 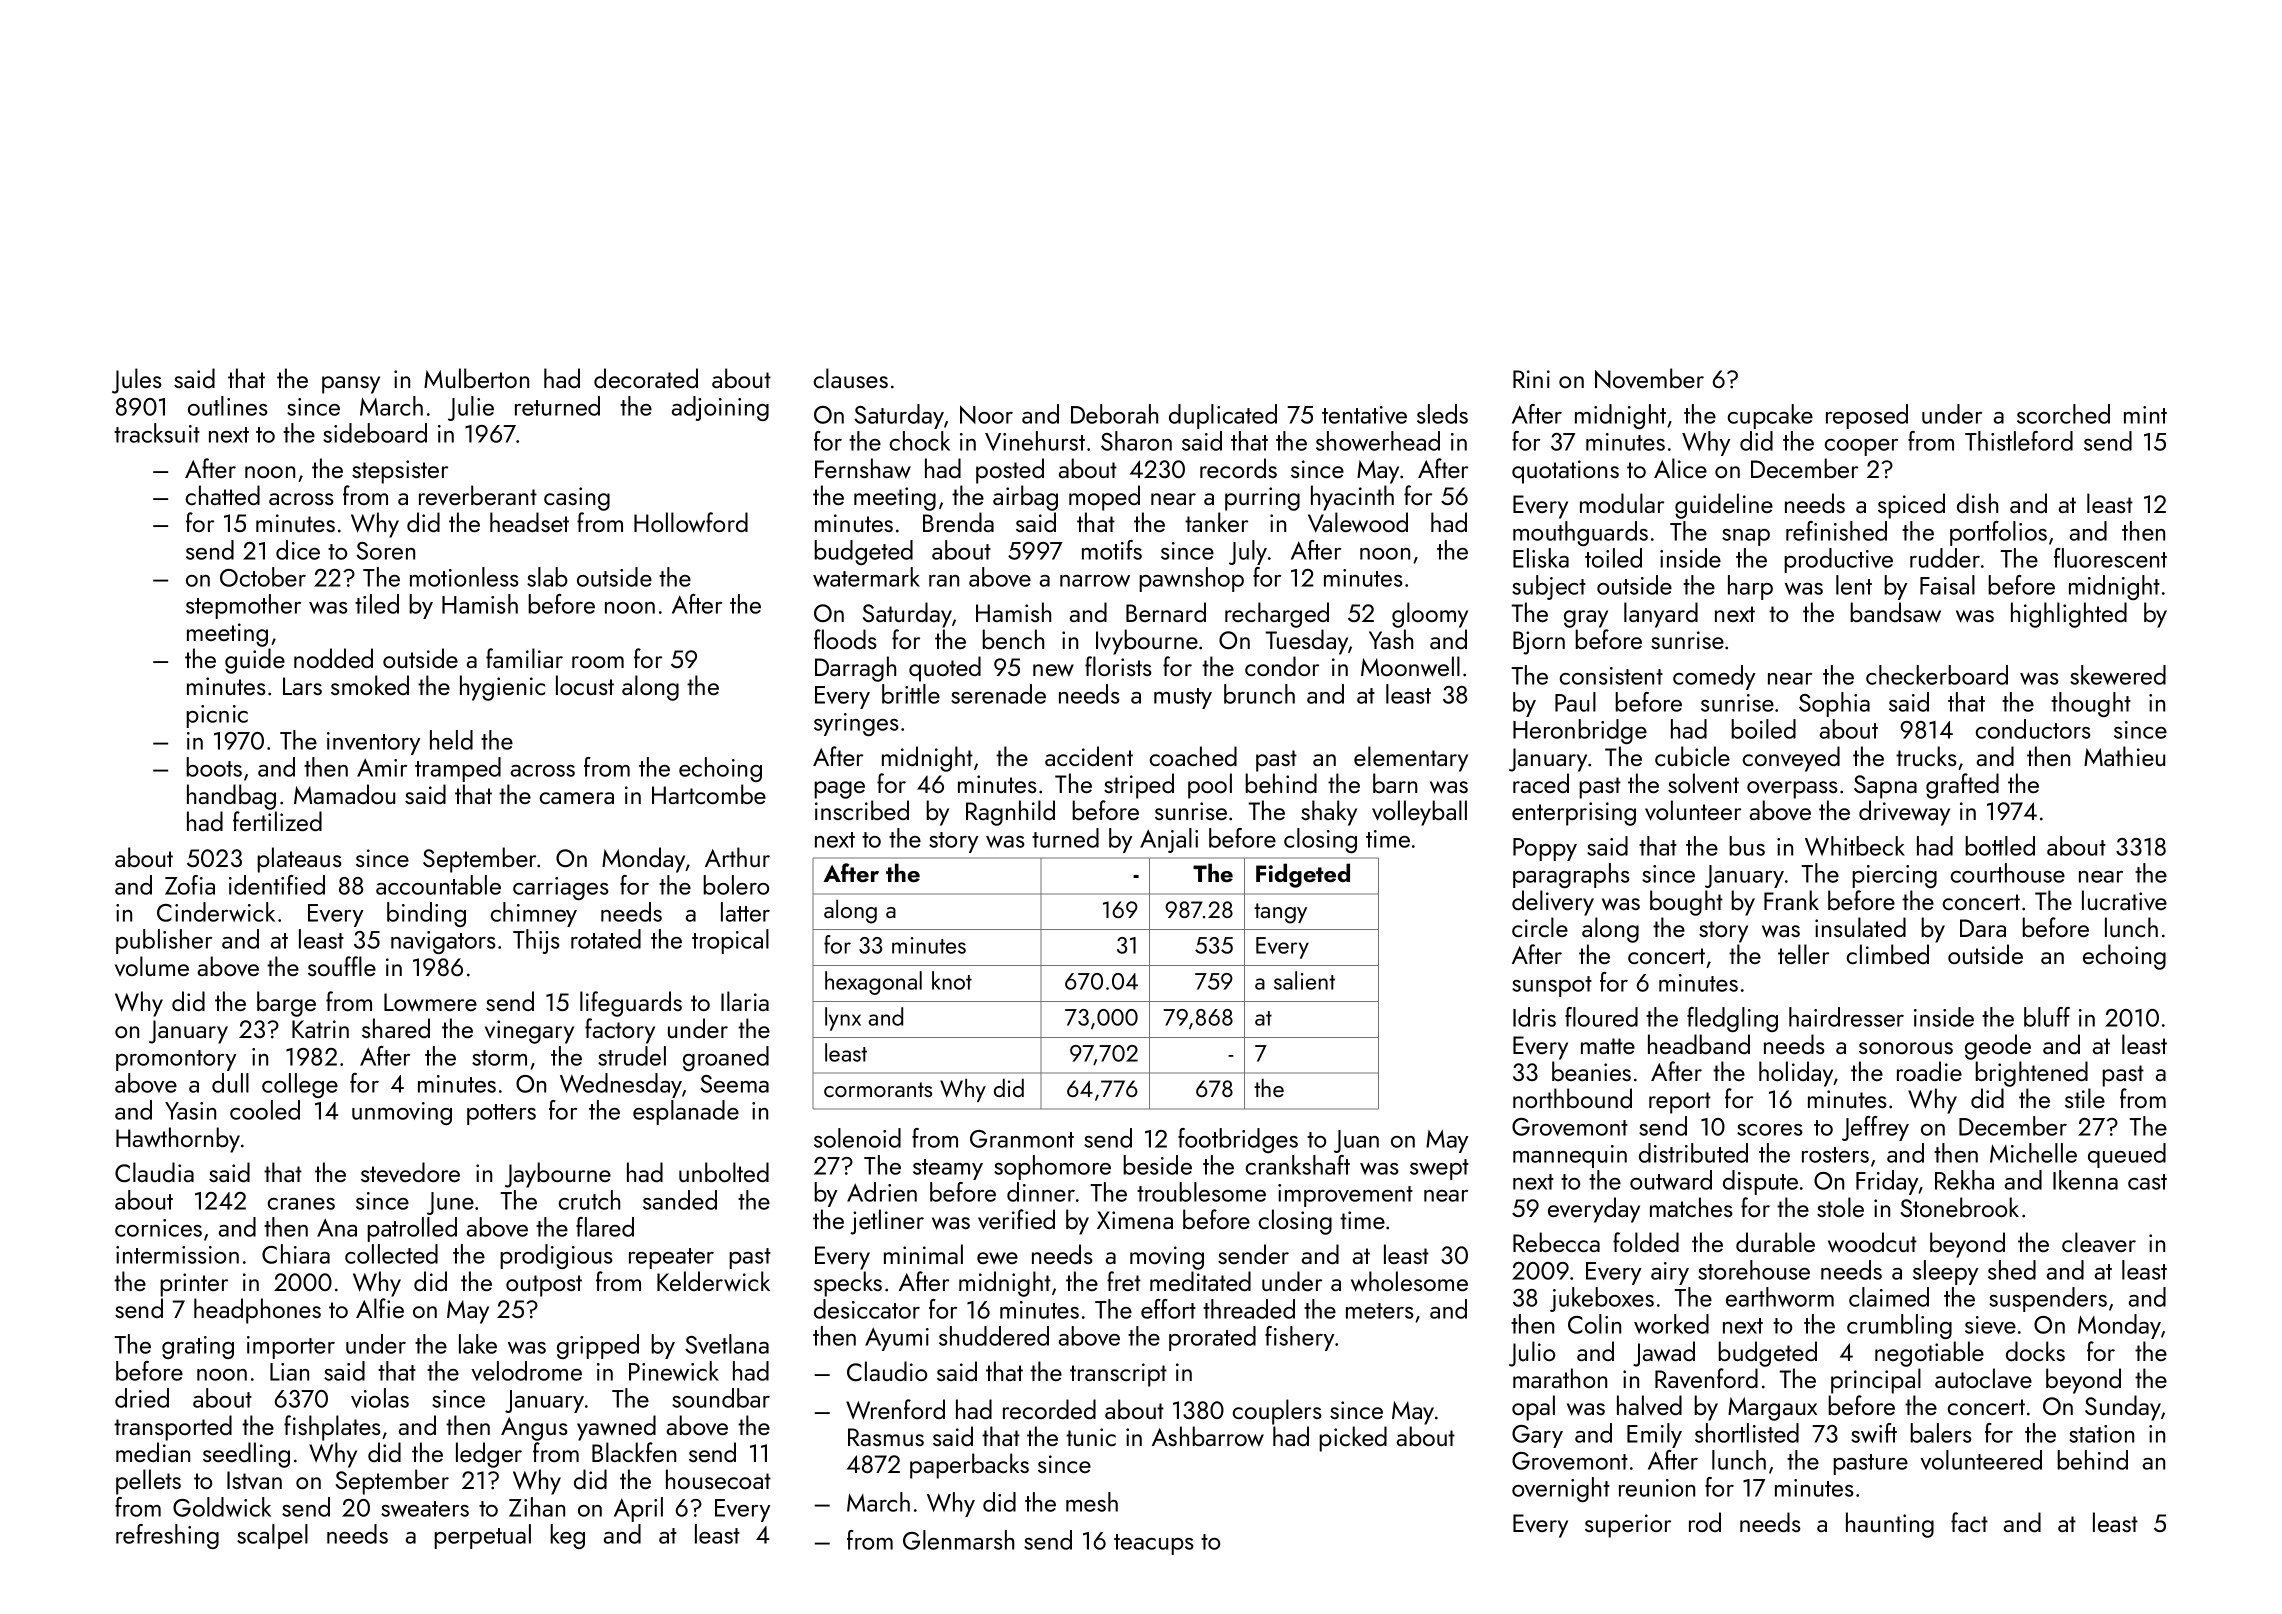 What do you see at coordinates (646, 378) in the screenshot?
I see `decorated` at bounding box center [646, 378].
